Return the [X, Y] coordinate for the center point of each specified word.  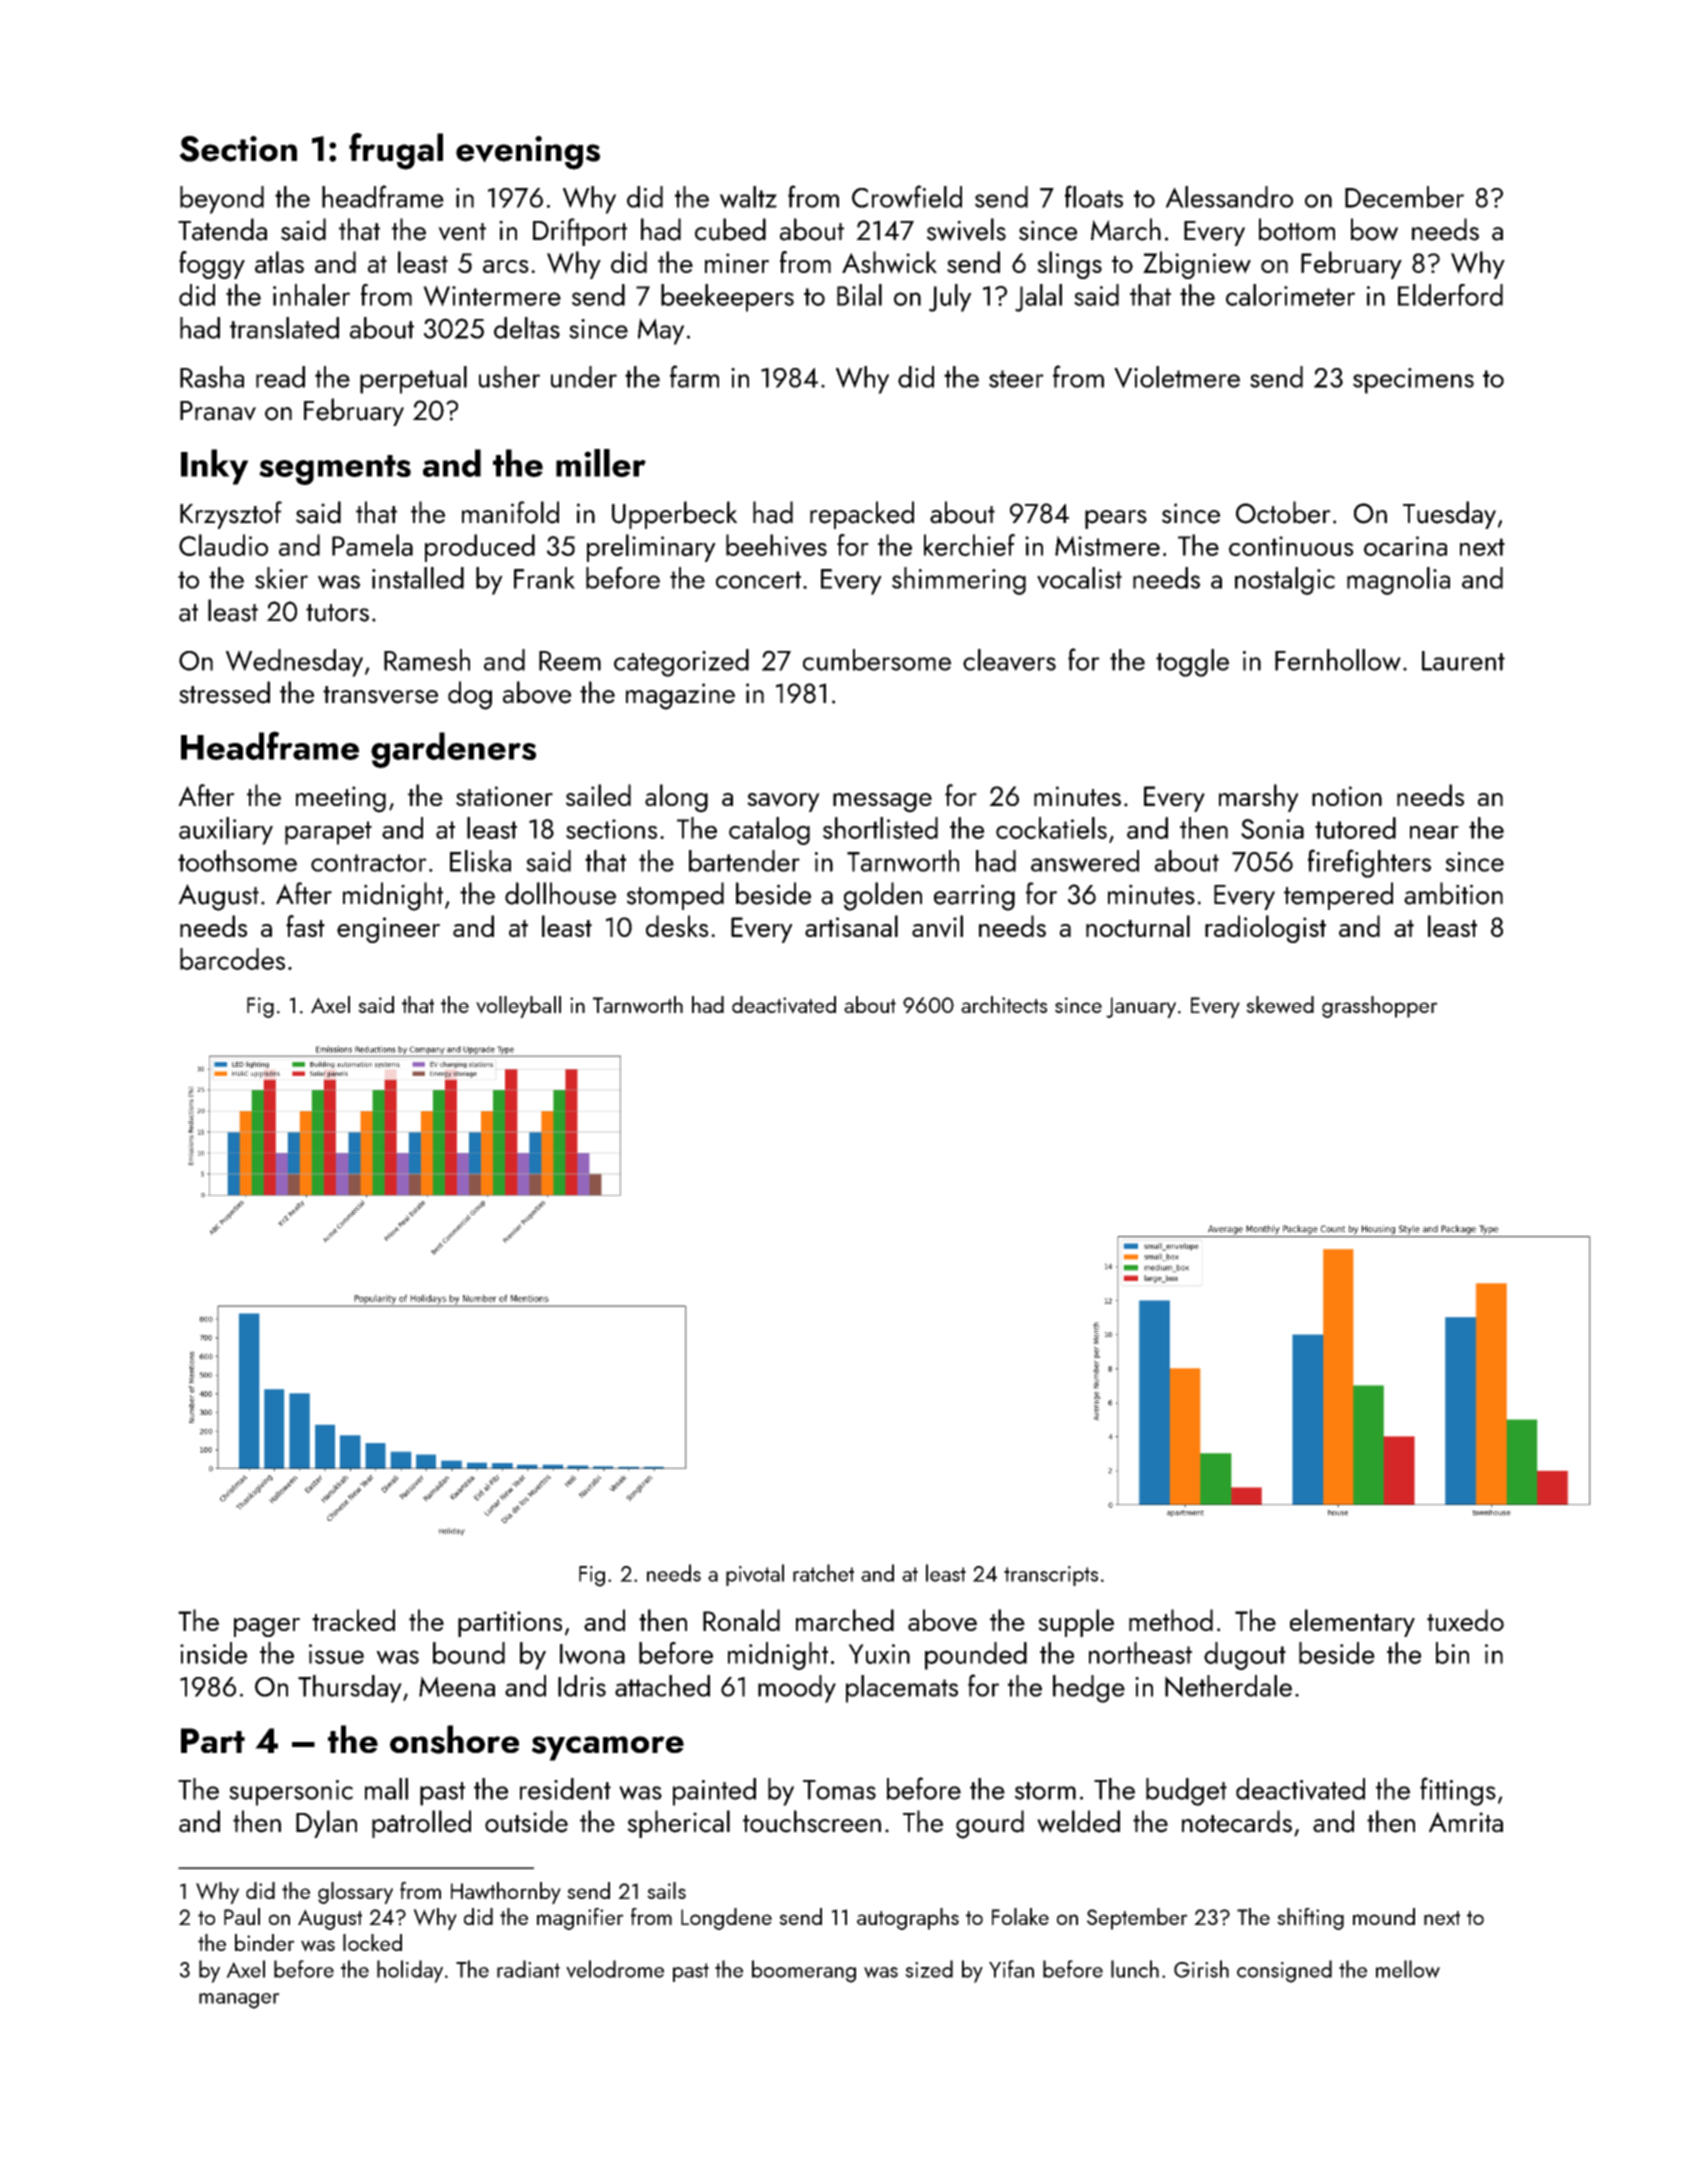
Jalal [1038, 298]
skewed [1280, 1005]
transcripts [1051, 1576]
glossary [355, 1893]
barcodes [232, 959]
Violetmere [1177, 377]
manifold [510, 512]
